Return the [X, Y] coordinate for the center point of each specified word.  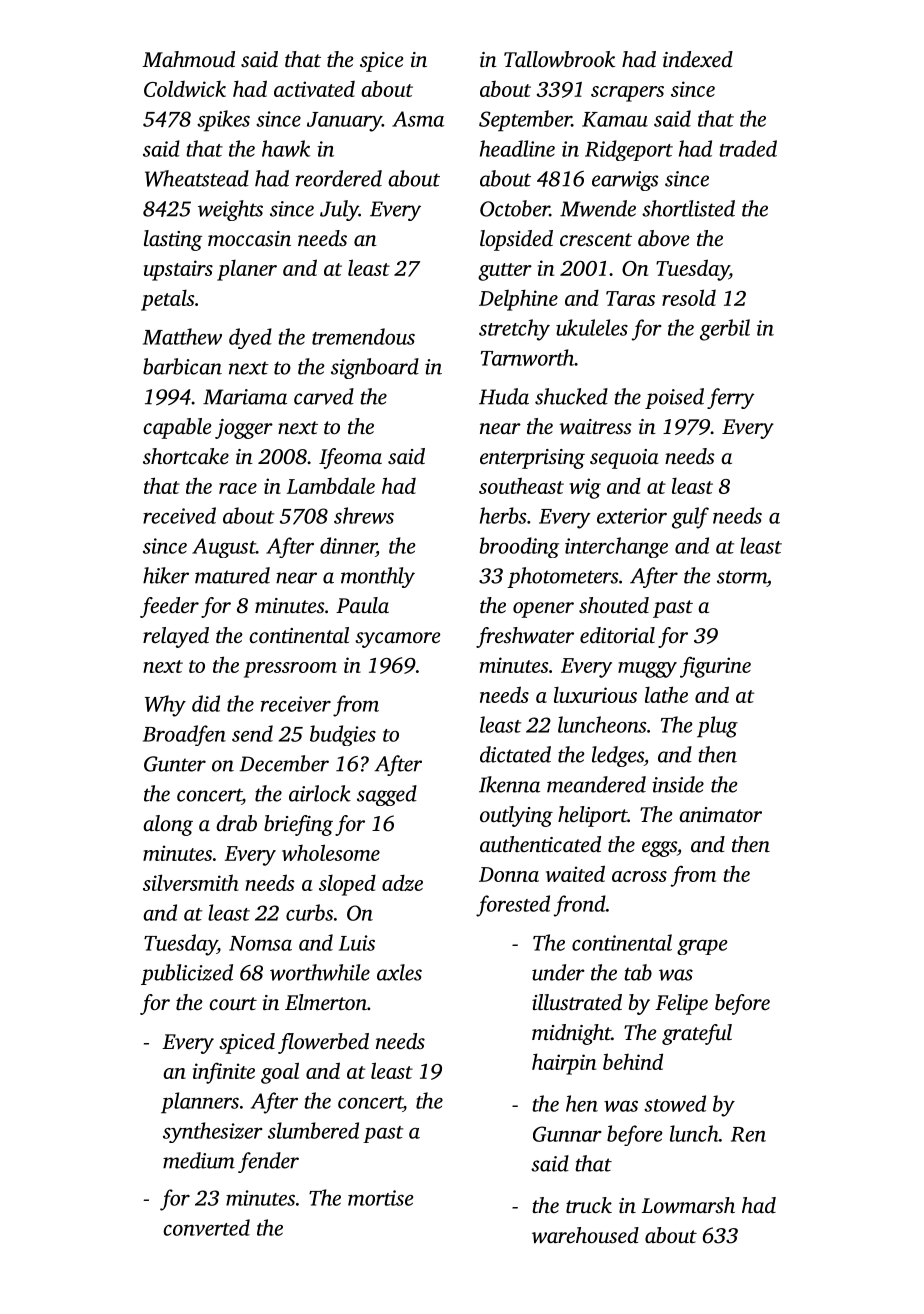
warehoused [585, 1235]
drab [236, 823]
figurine [715, 667]
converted [206, 1227]
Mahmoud [188, 59]
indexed [698, 59]
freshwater [525, 637]
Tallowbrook [559, 59]
